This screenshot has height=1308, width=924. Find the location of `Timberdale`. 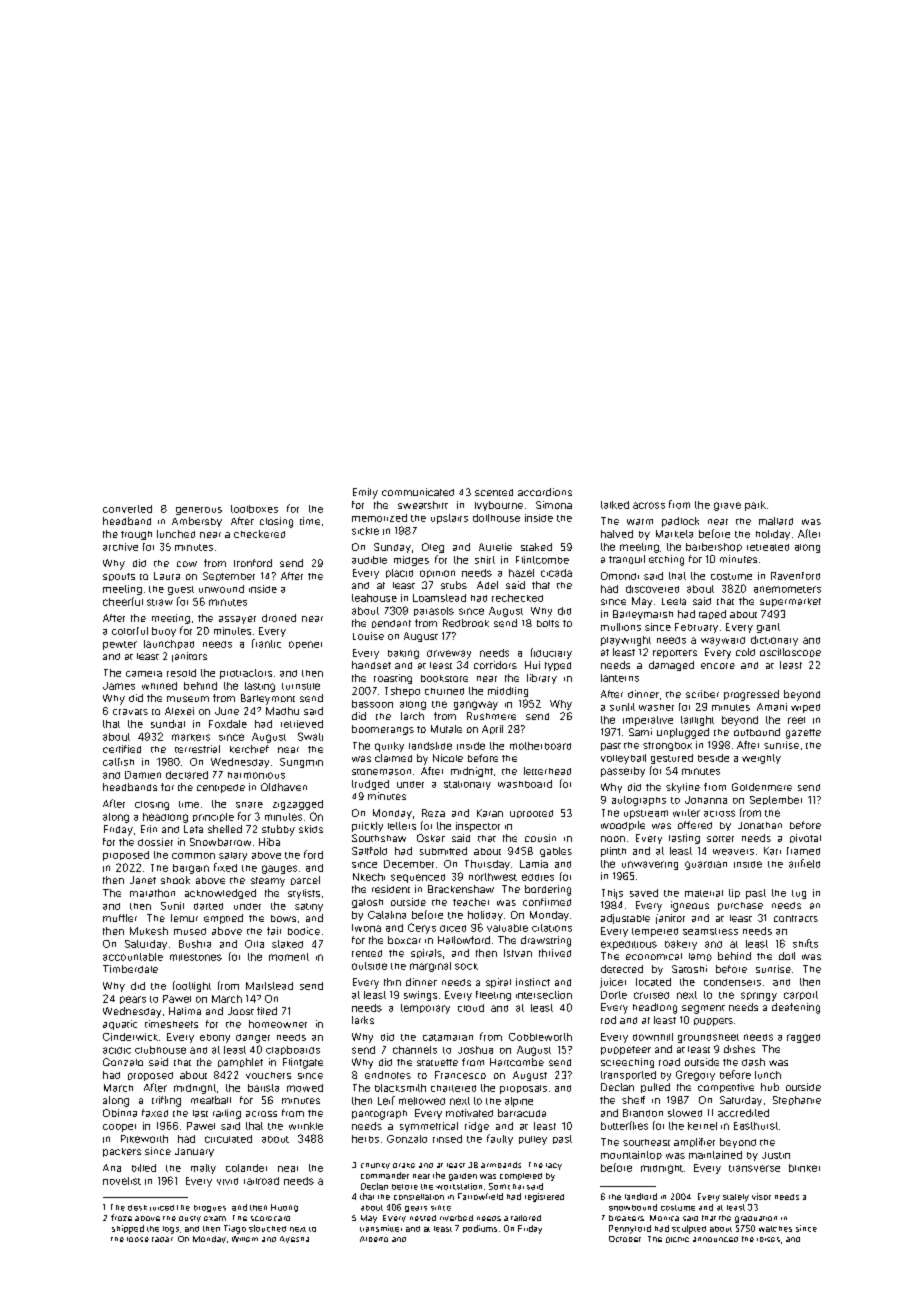

Timberdale is located at coordinates (130, 969).
